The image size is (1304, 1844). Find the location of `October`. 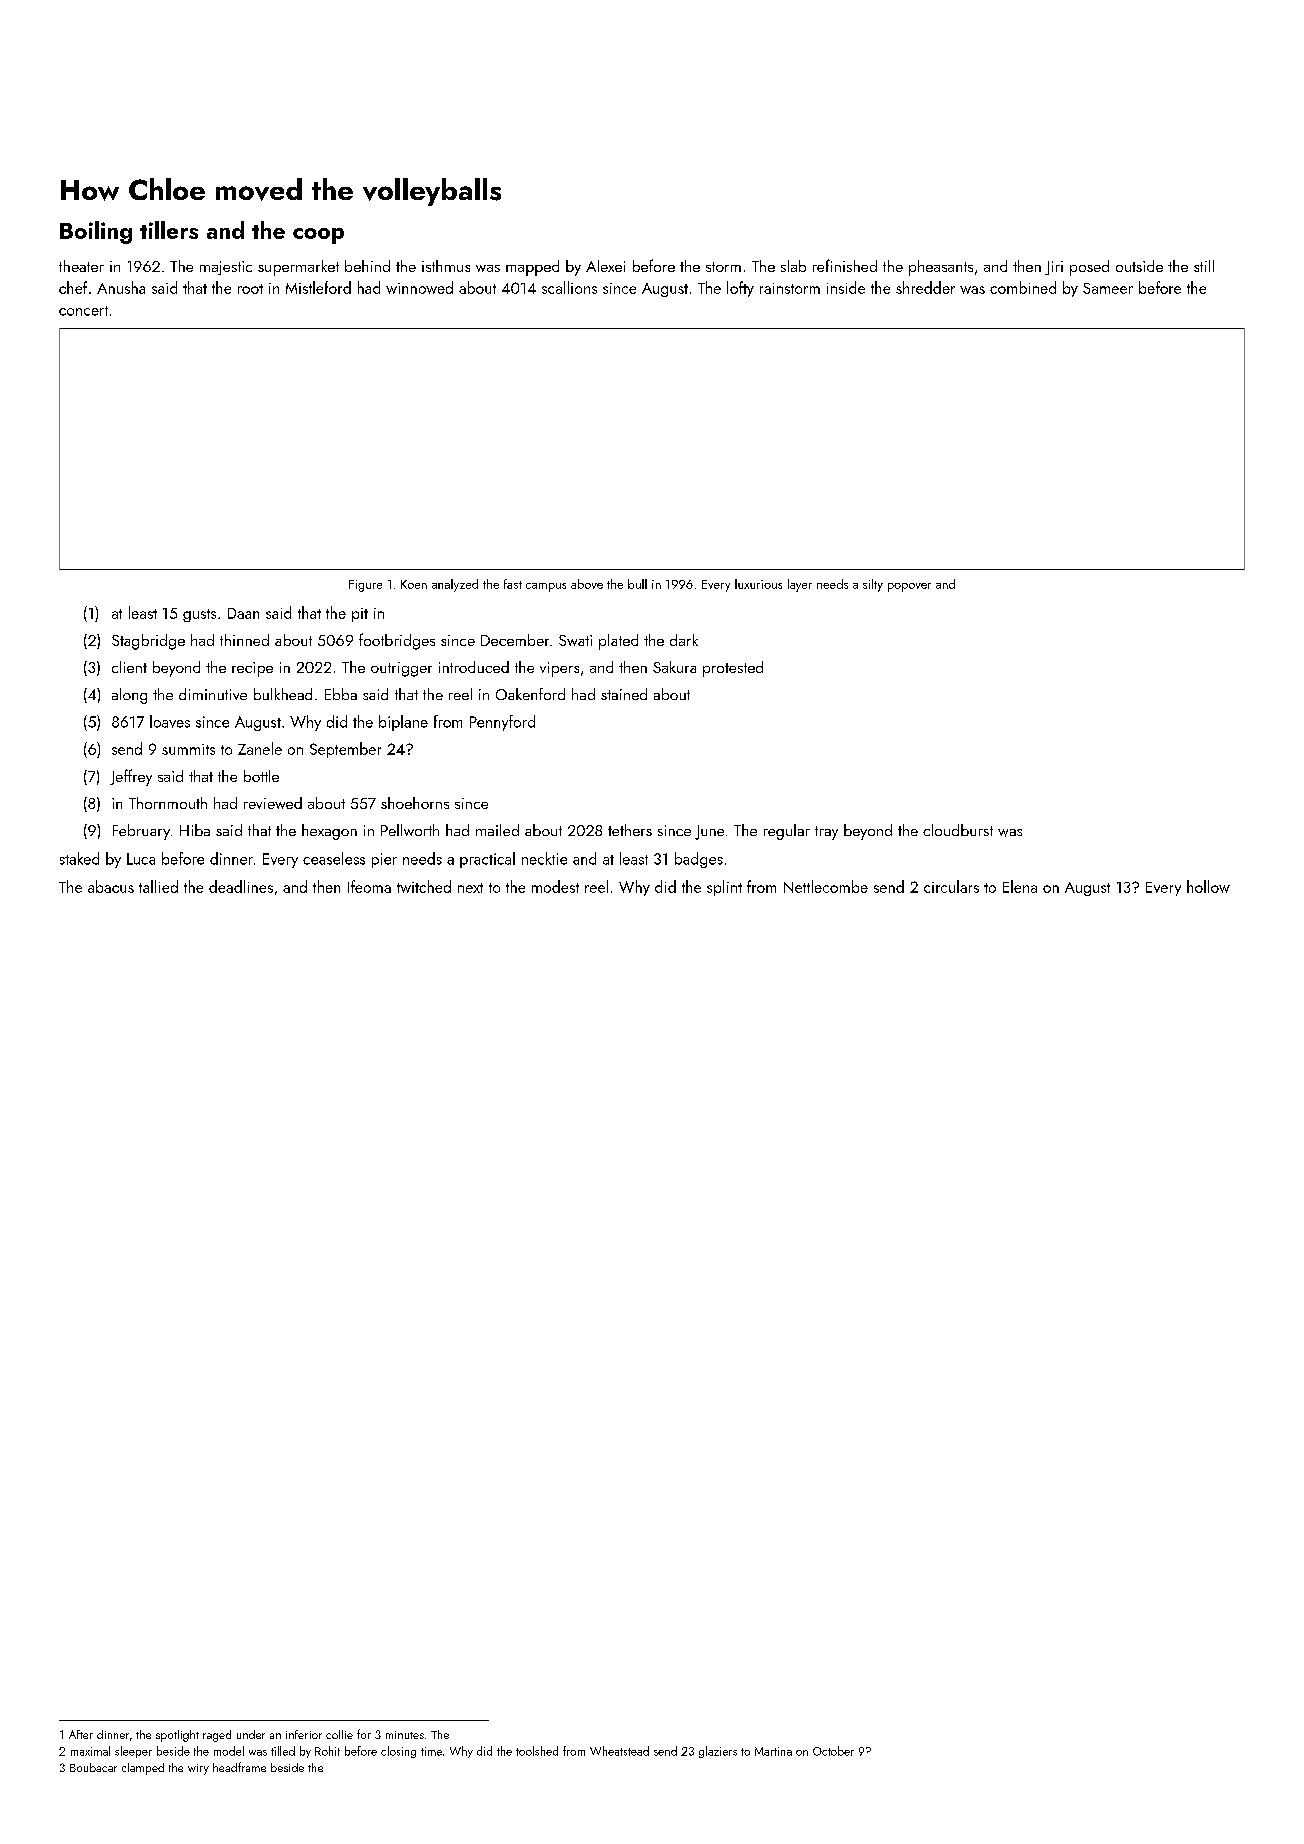

October is located at coordinates (833, 1751).
